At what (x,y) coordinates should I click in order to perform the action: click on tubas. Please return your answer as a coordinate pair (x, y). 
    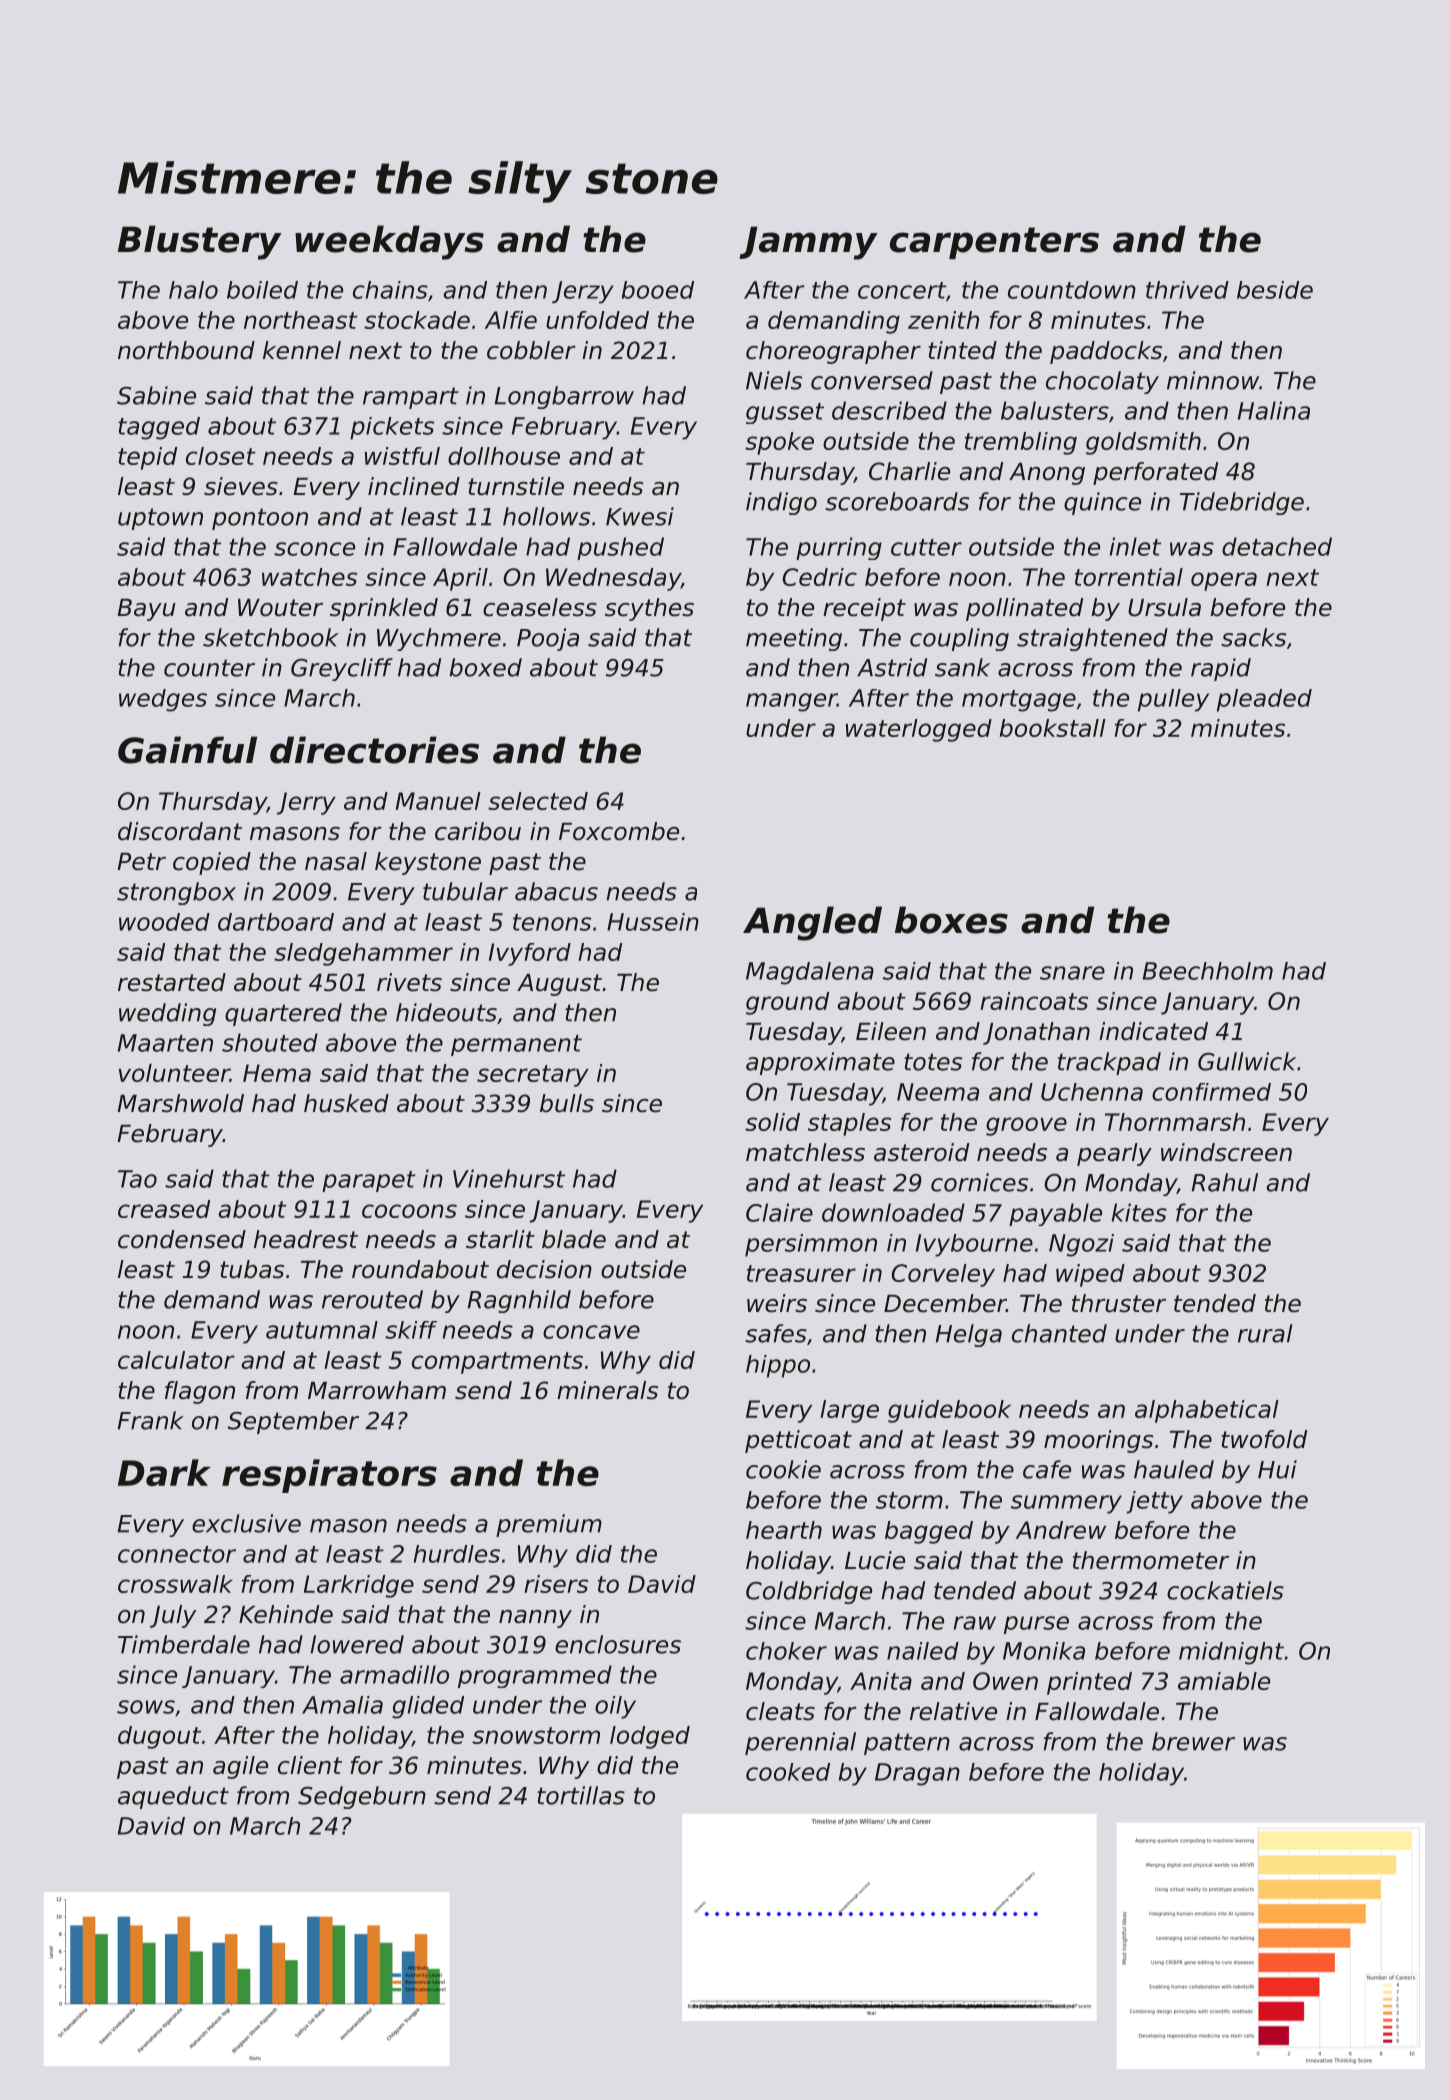
    Looking at the image, I should click on (252, 1269).
